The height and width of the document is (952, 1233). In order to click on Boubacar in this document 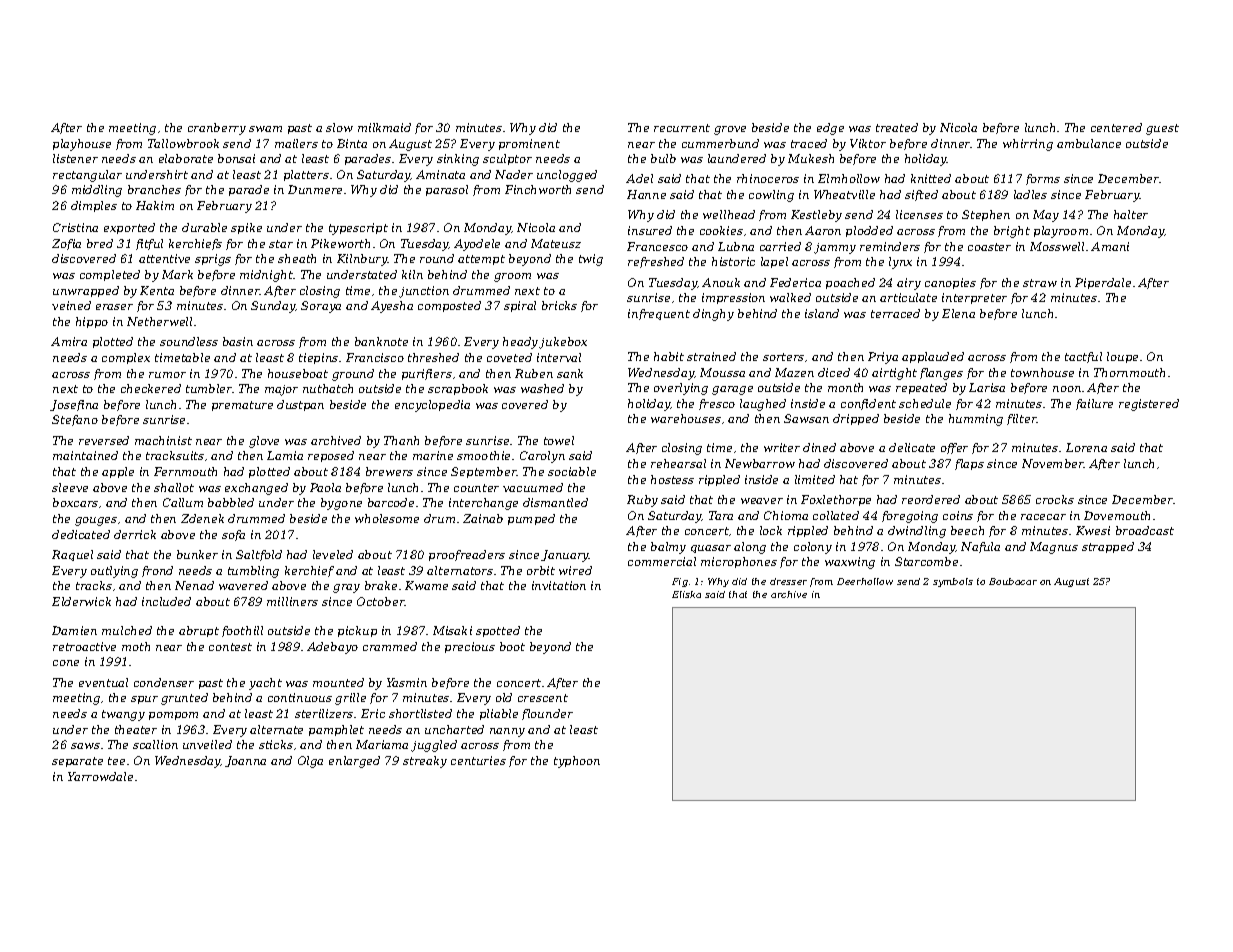, I will do `click(1013, 581)`.
